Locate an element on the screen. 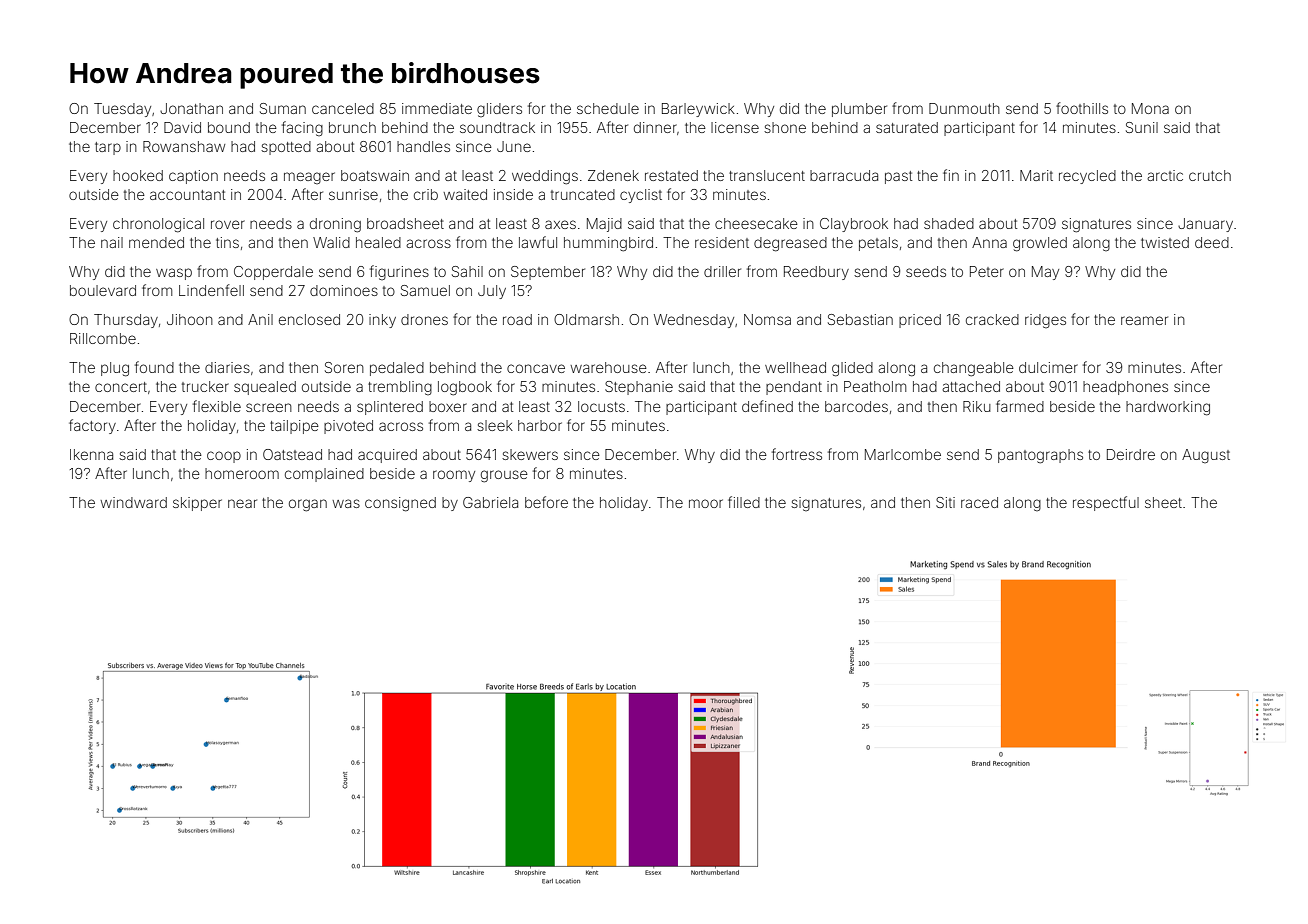 Image resolution: width=1308 pixels, height=924 pixels. Jonathan is located at coordinates (191, 108).
